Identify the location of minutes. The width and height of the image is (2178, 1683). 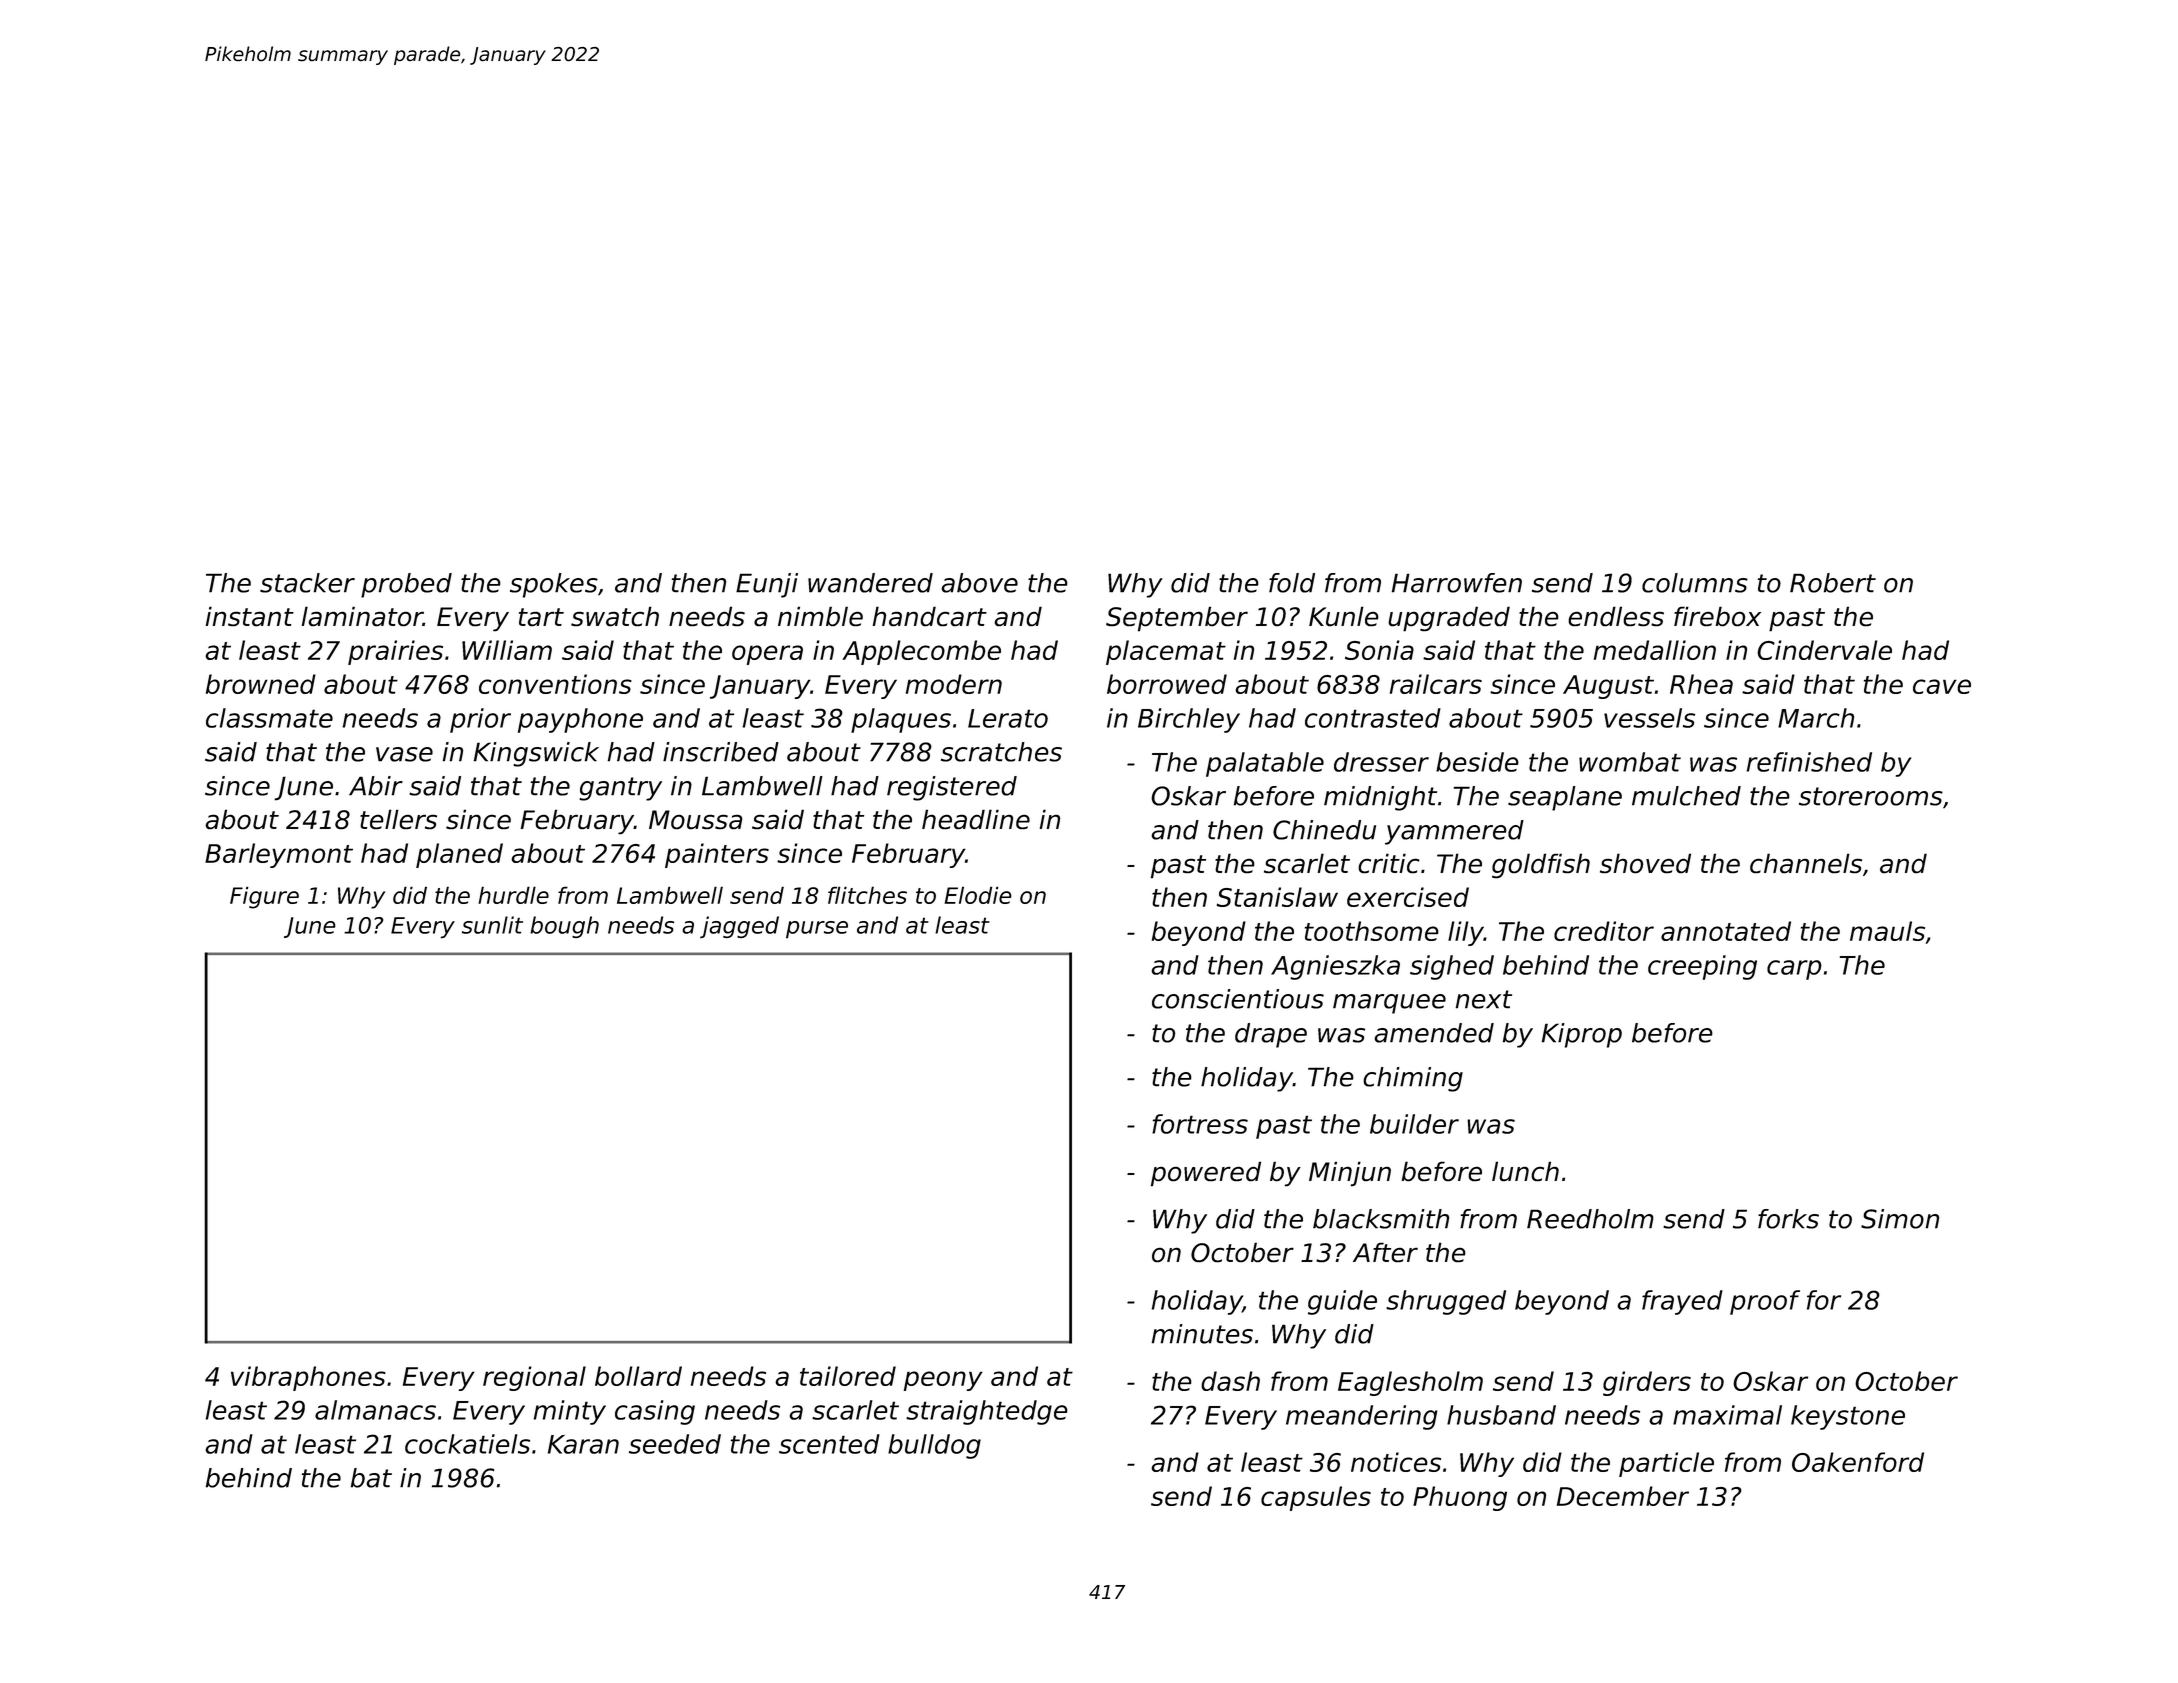
(1202, 1334).
